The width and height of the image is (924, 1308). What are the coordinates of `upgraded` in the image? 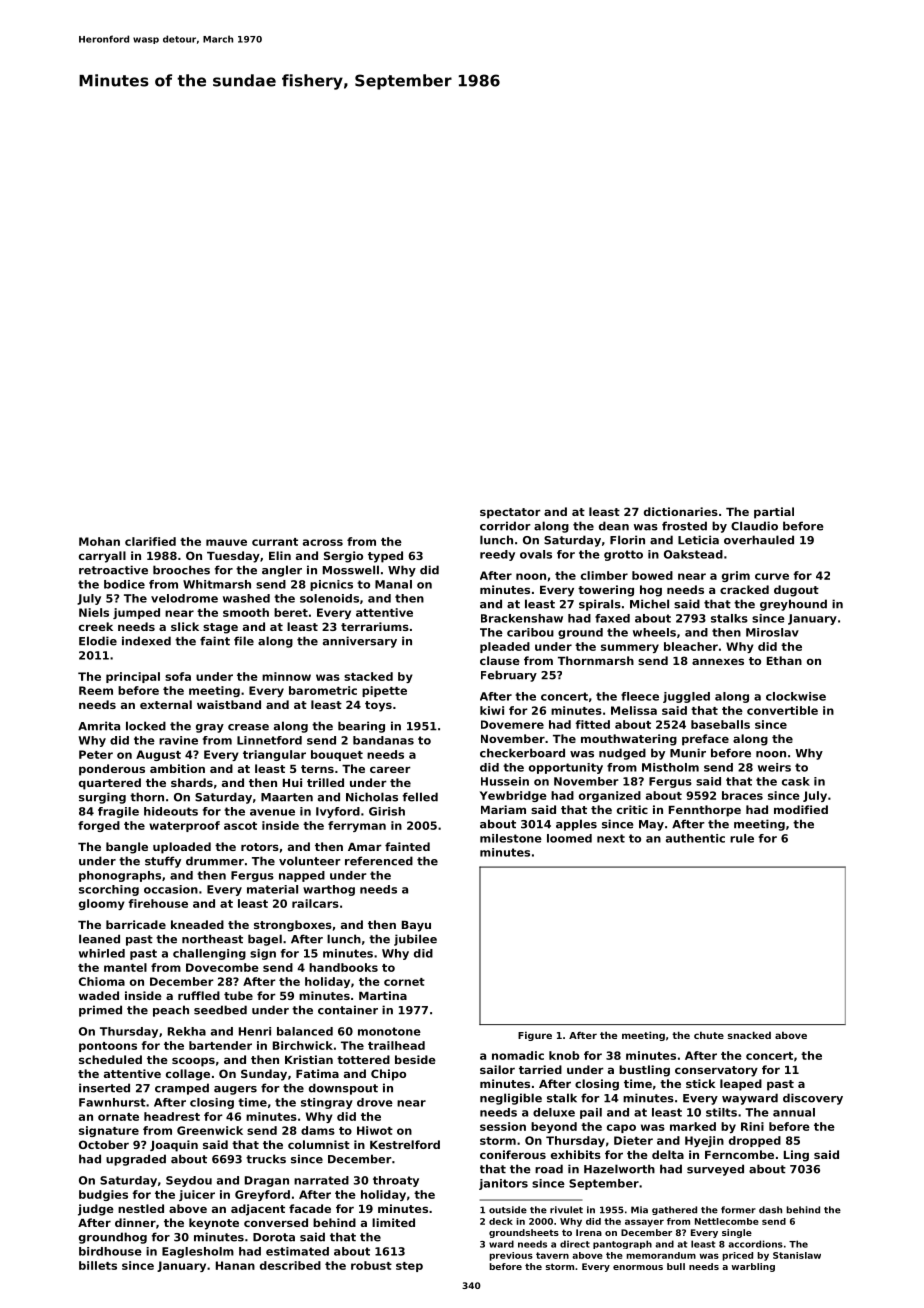 It's located at (136, 1160).
